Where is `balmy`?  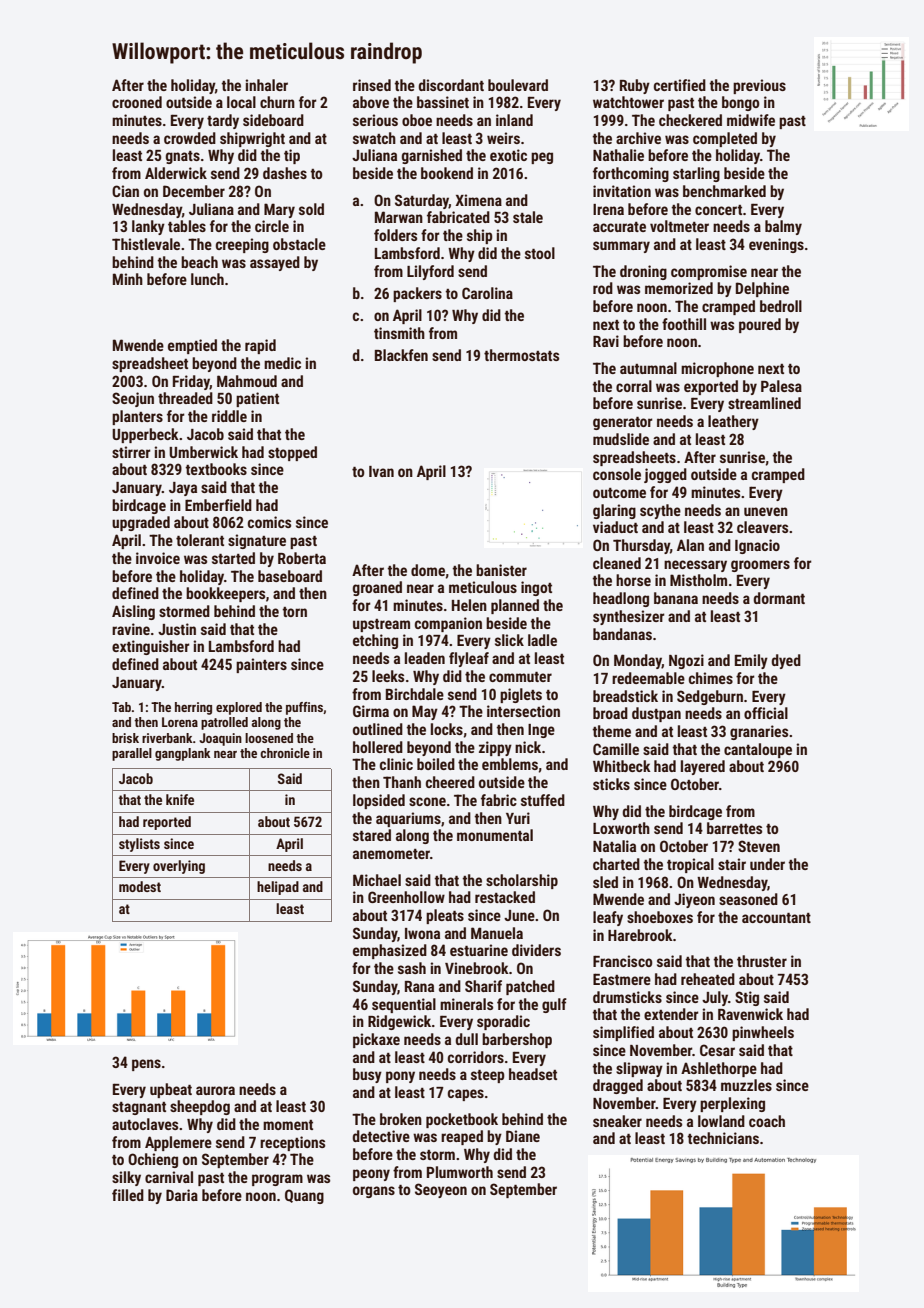
balmy is located at coordinates (783, 227).
